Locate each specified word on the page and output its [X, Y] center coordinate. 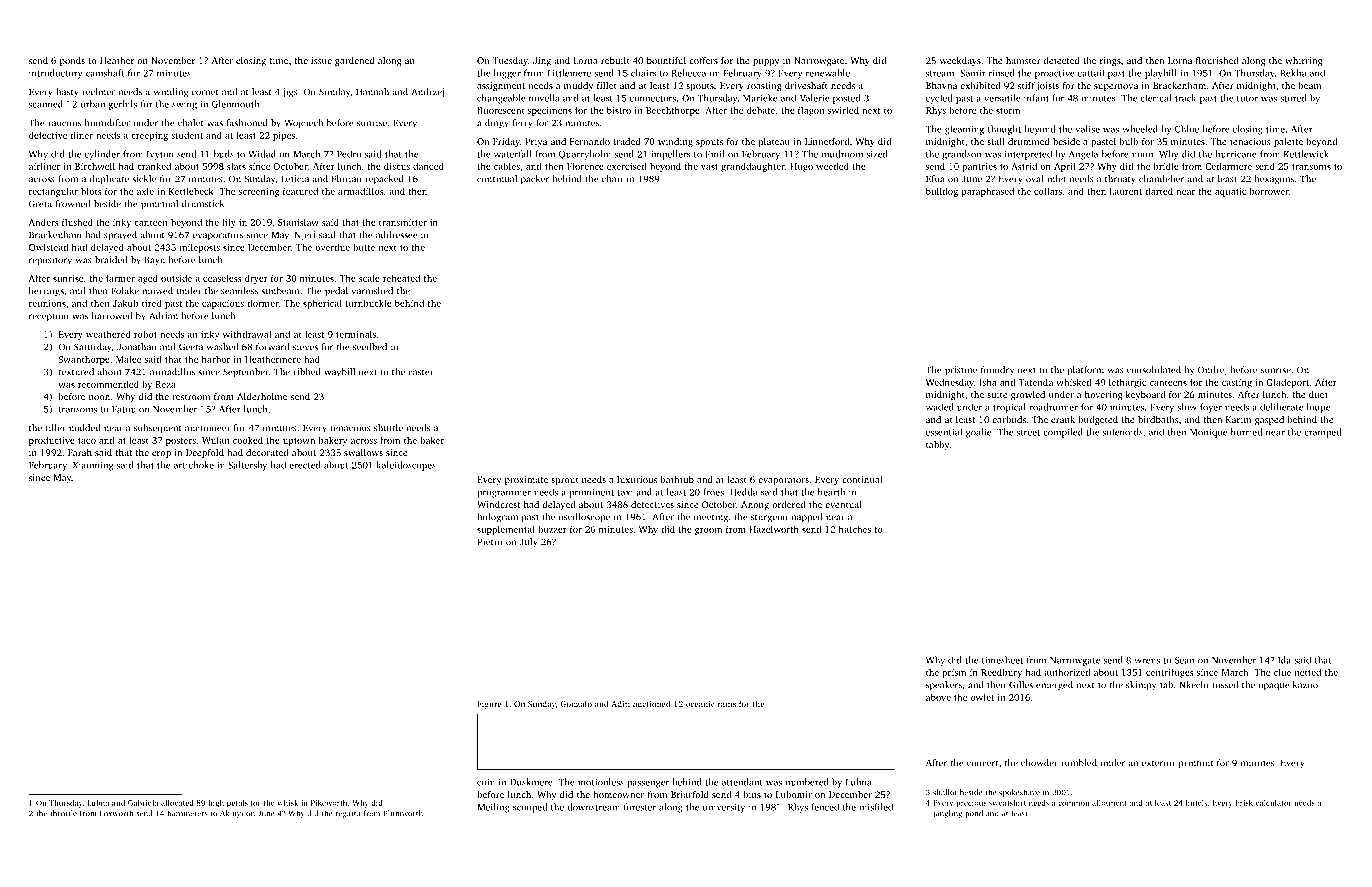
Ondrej [1212, 371]
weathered [108, 334]
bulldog [942, 192]
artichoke [194, 465]
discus [397, 166]
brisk [1244, 803]
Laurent [1125, 191]
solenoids [1123, 432]
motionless [601, 782]
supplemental [506, 530]
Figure [489, 705]
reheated [401, 278]
